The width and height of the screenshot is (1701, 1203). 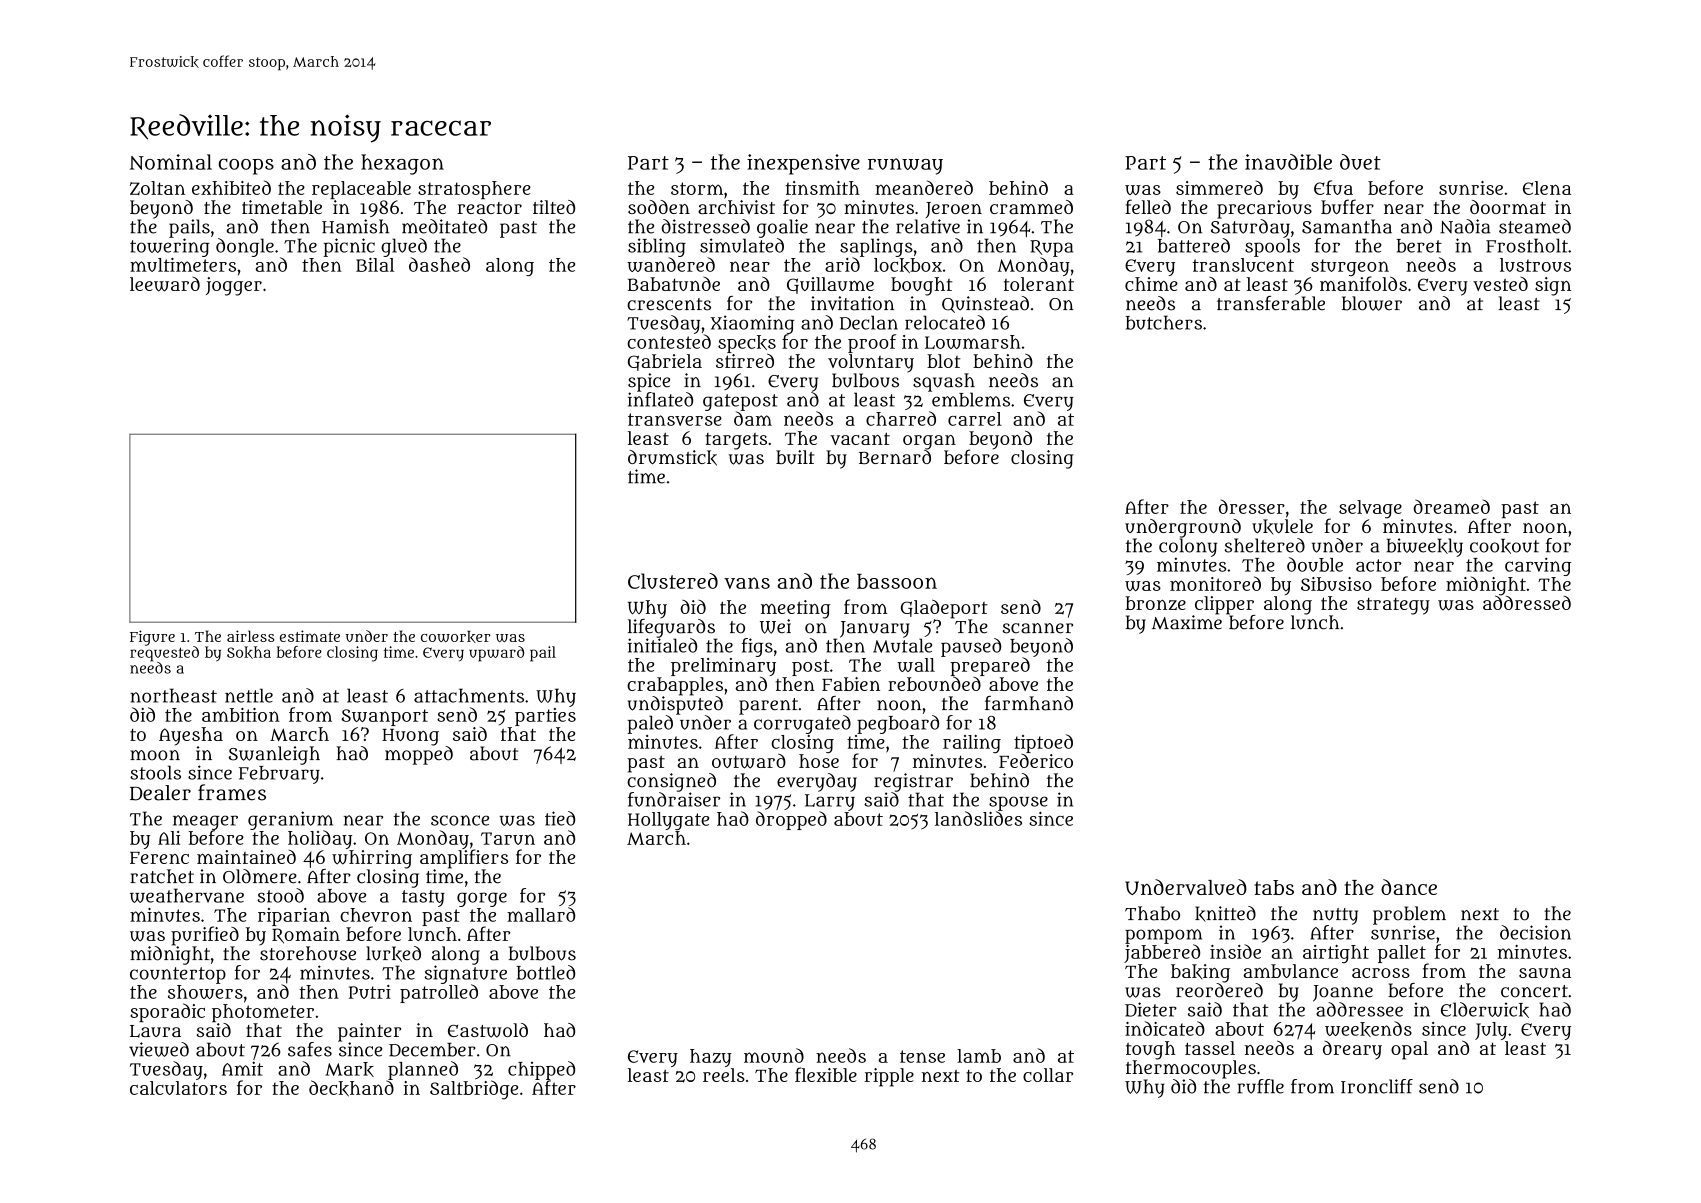 What do you see at coordinates (474, 1090) in the screenshot?
I see `Saltbridge` at bounding box center [474, 1090].
